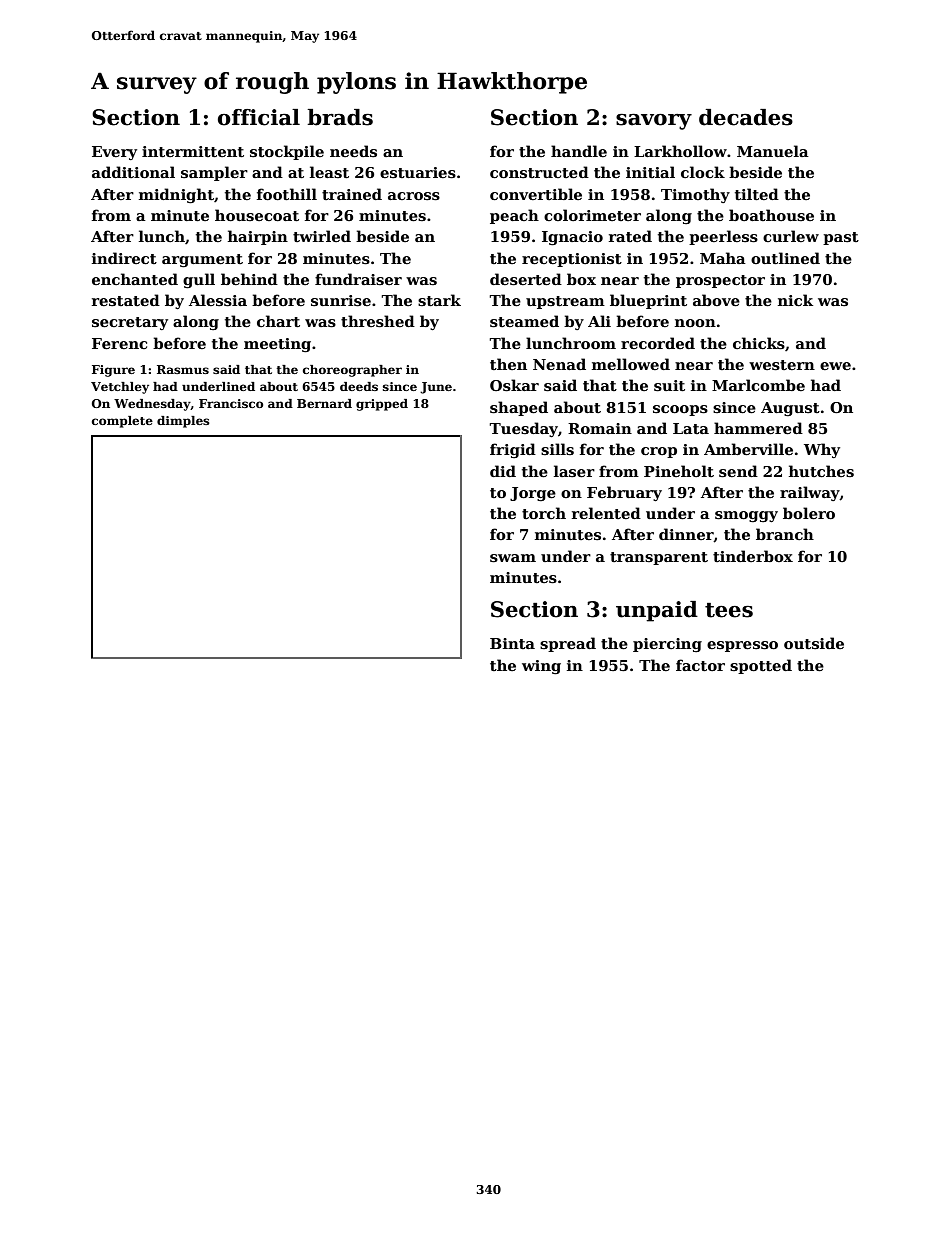 The height and width of the screenshot is (1233, 952). What do you see at coordinates (176, 195) in the screenshot?
I see `midnight` at bounding box center [176, 195].
